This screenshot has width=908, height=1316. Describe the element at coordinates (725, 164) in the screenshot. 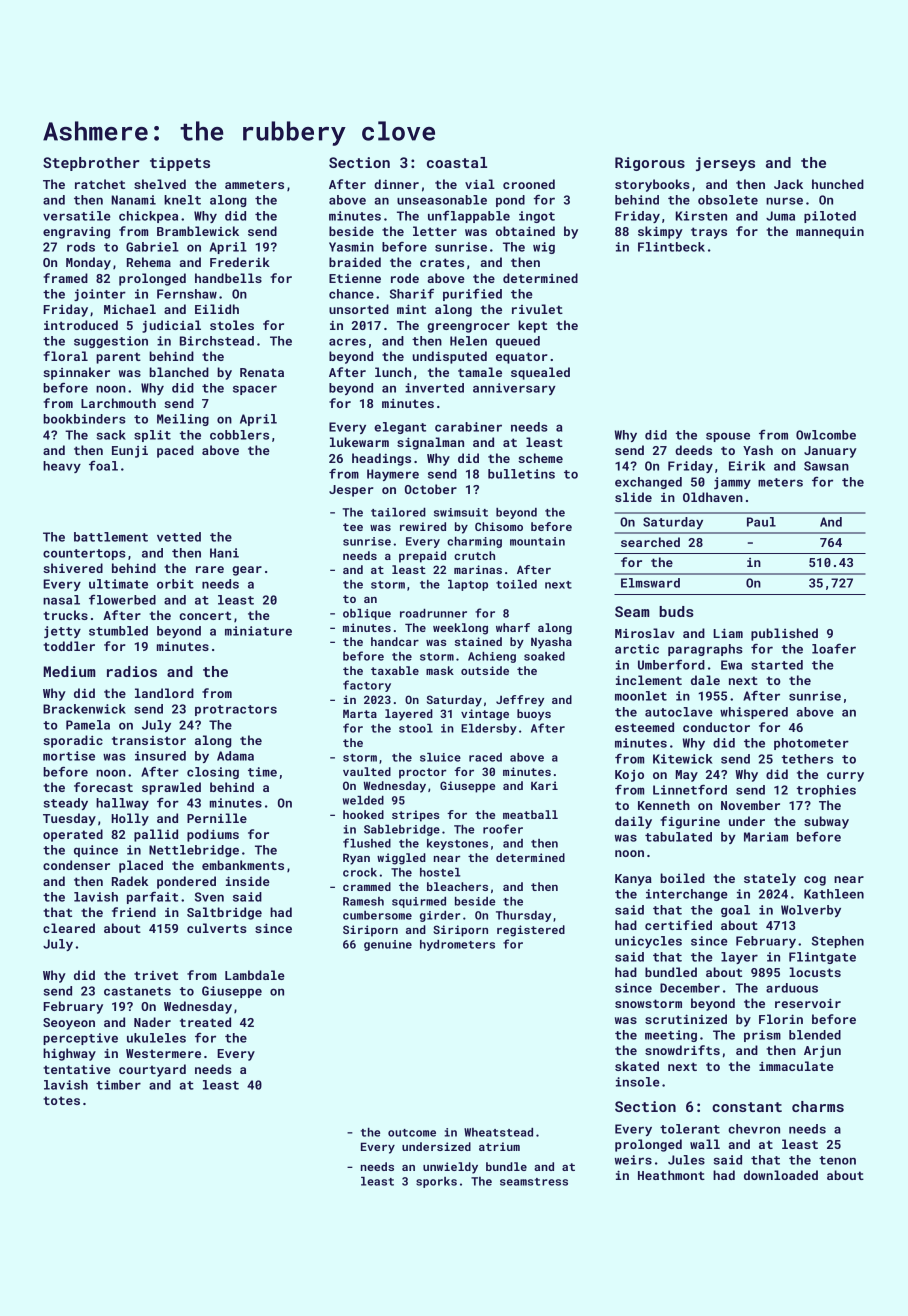

I see `jerseys` at that location.
